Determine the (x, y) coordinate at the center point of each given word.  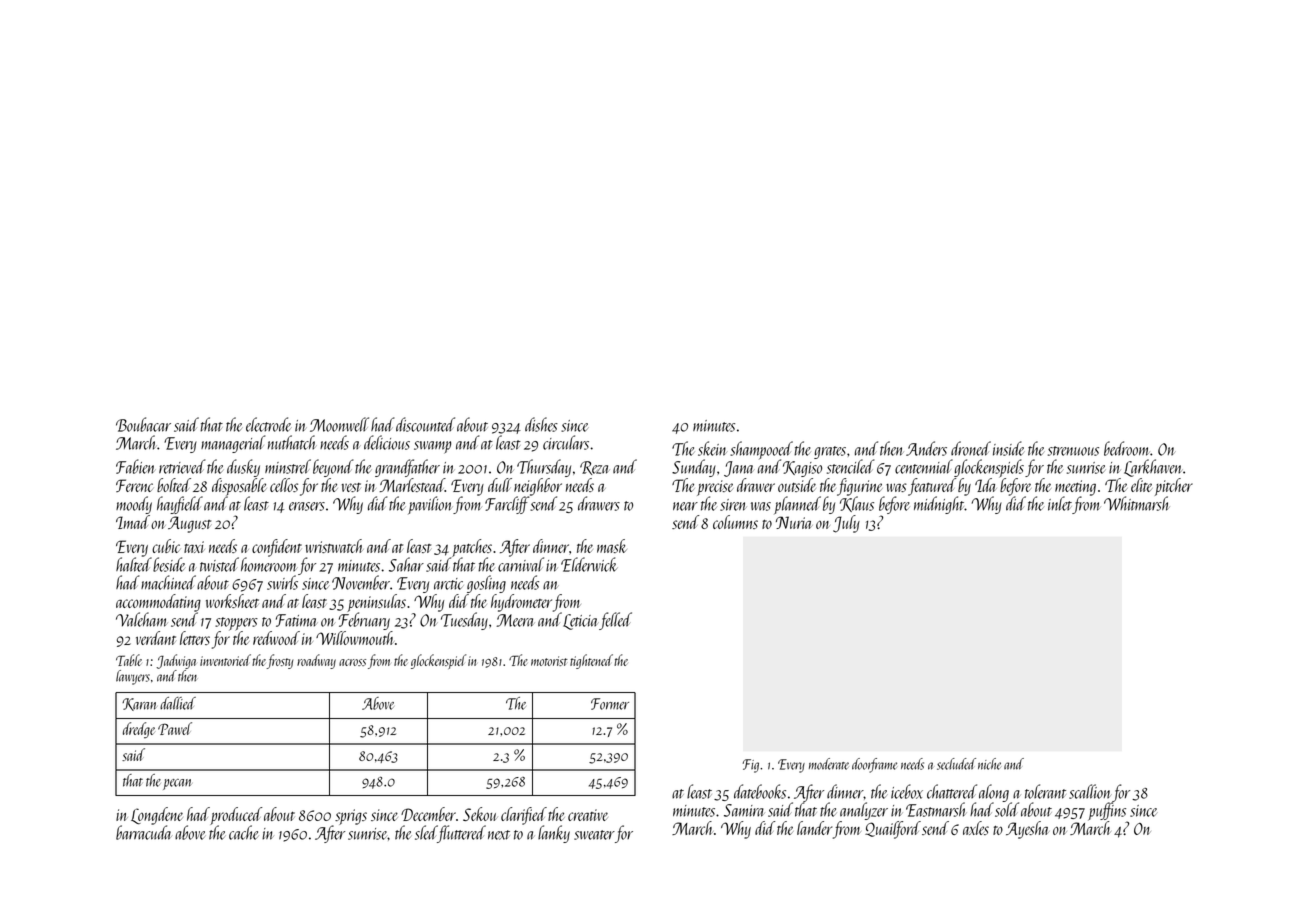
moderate (829, 764)
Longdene (157, 816)
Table (129, 660)
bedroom (1127, 448)
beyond (333, 468)
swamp (432, 447)
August (189, 524)
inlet (1060, 503)
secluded (956, 764)
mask (612, 546)
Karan (139, 704)
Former (610, 704)
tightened (591, 661)
